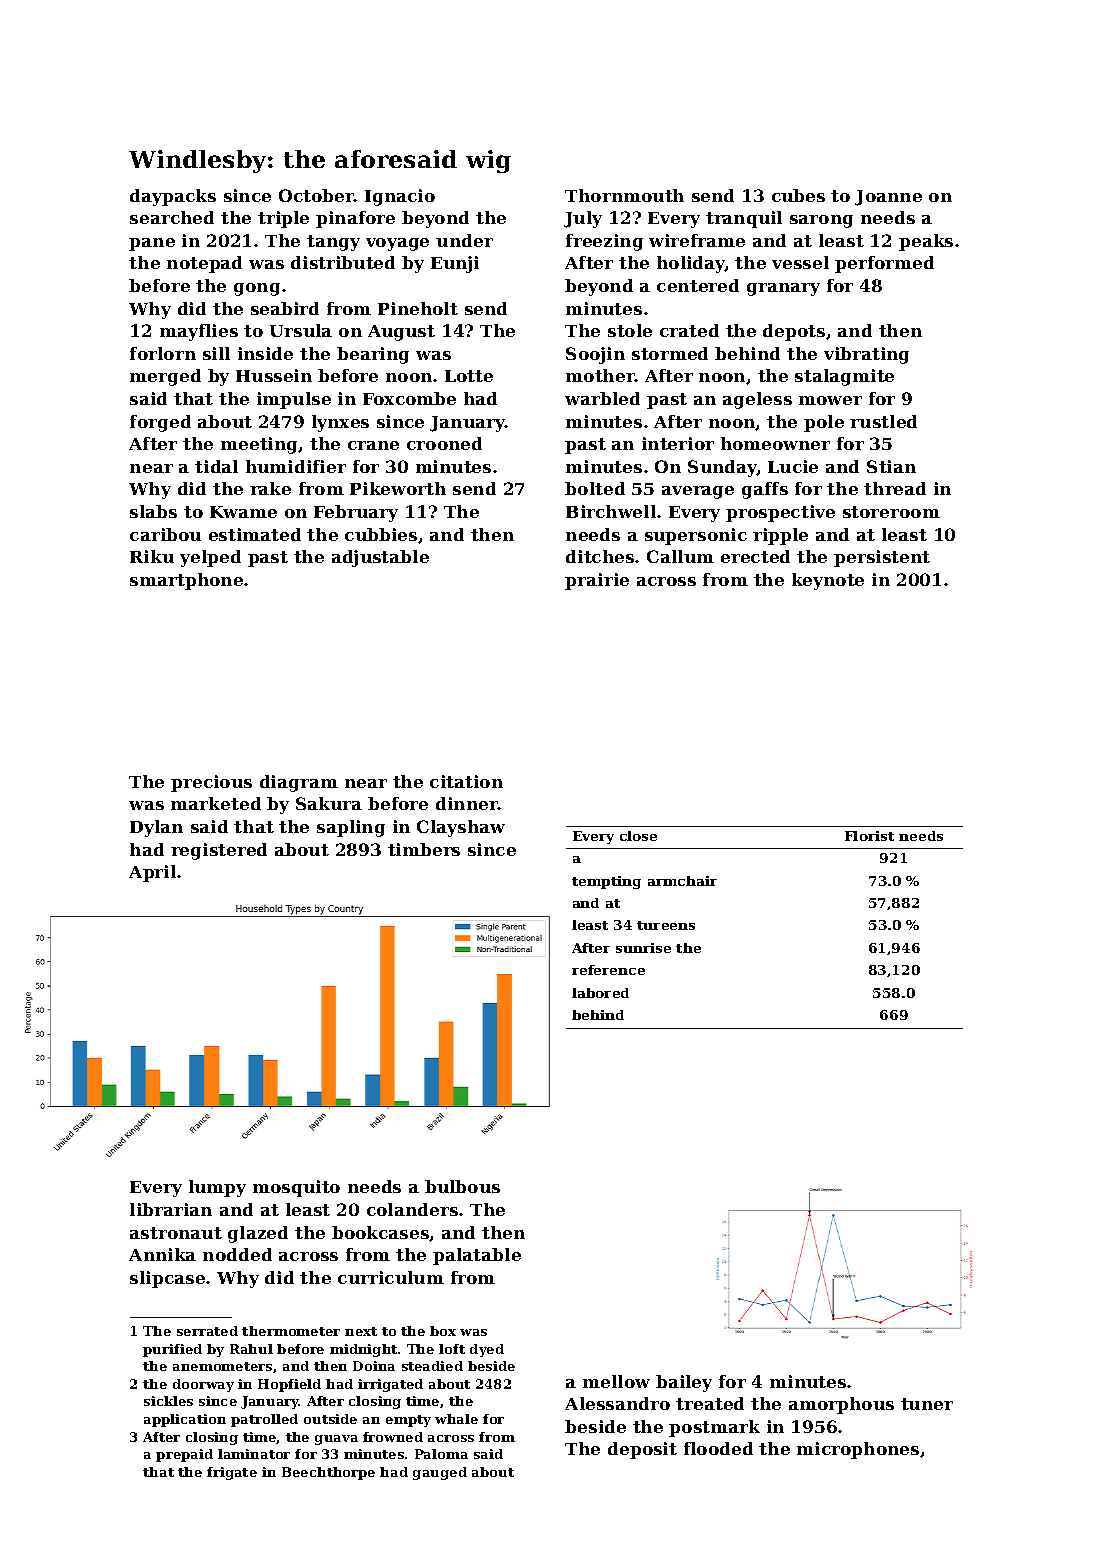 The width and height of the screenshot is (1093, 1546). I want to click on frigate, so click(232, 1473).
